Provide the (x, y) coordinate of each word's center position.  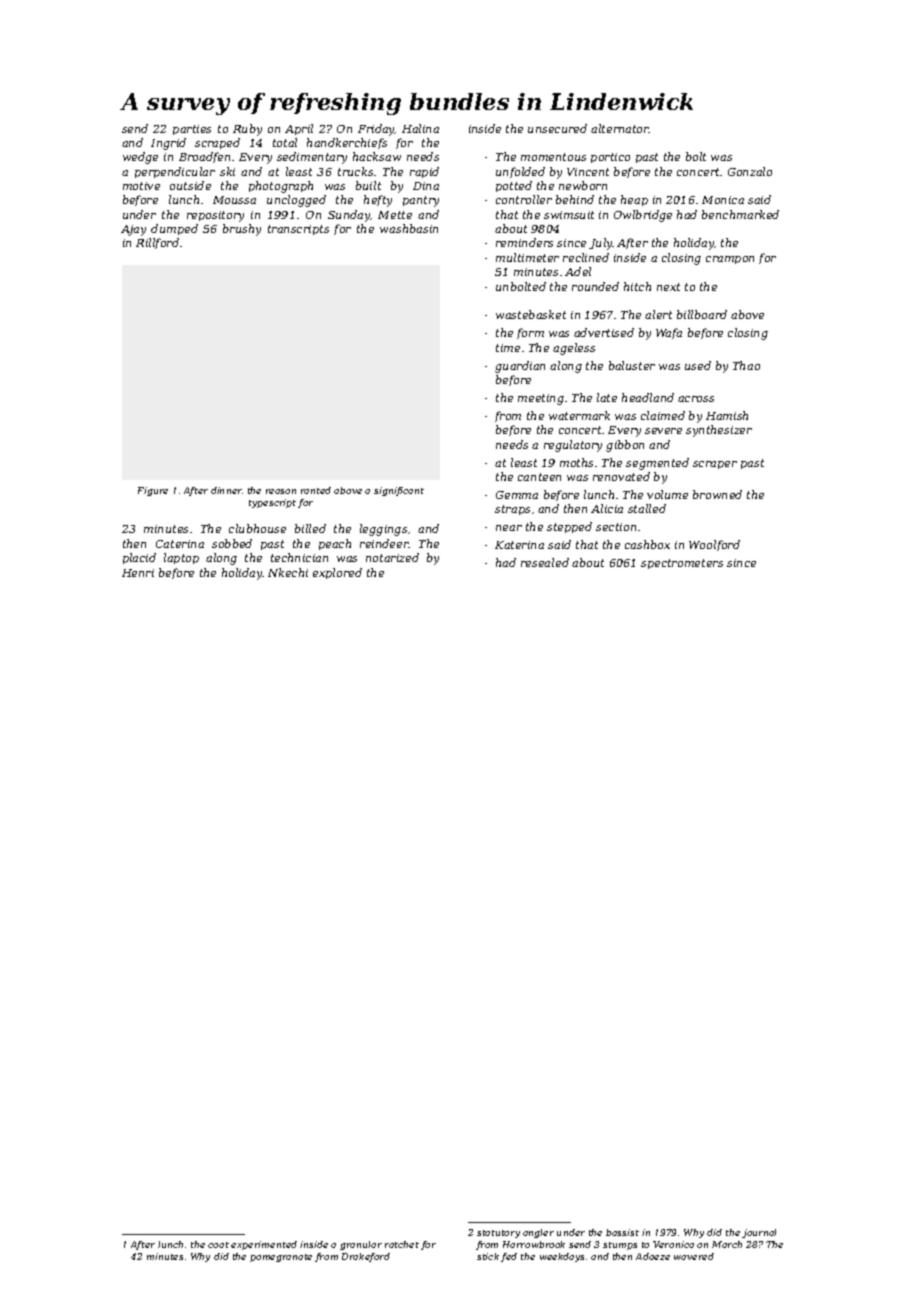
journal (759, 1233)
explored (337, 573)
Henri (138, 573)
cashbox (647, 544)
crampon (730, 260)
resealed (545, 562)
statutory (498, 1234)
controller (524, 199)
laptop (181, 558)
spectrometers (682, 564)
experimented (264, 1245)
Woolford (714, 545)
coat (218, 1245)
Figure (153, 491)
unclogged (296, 201)
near (509, 528)
